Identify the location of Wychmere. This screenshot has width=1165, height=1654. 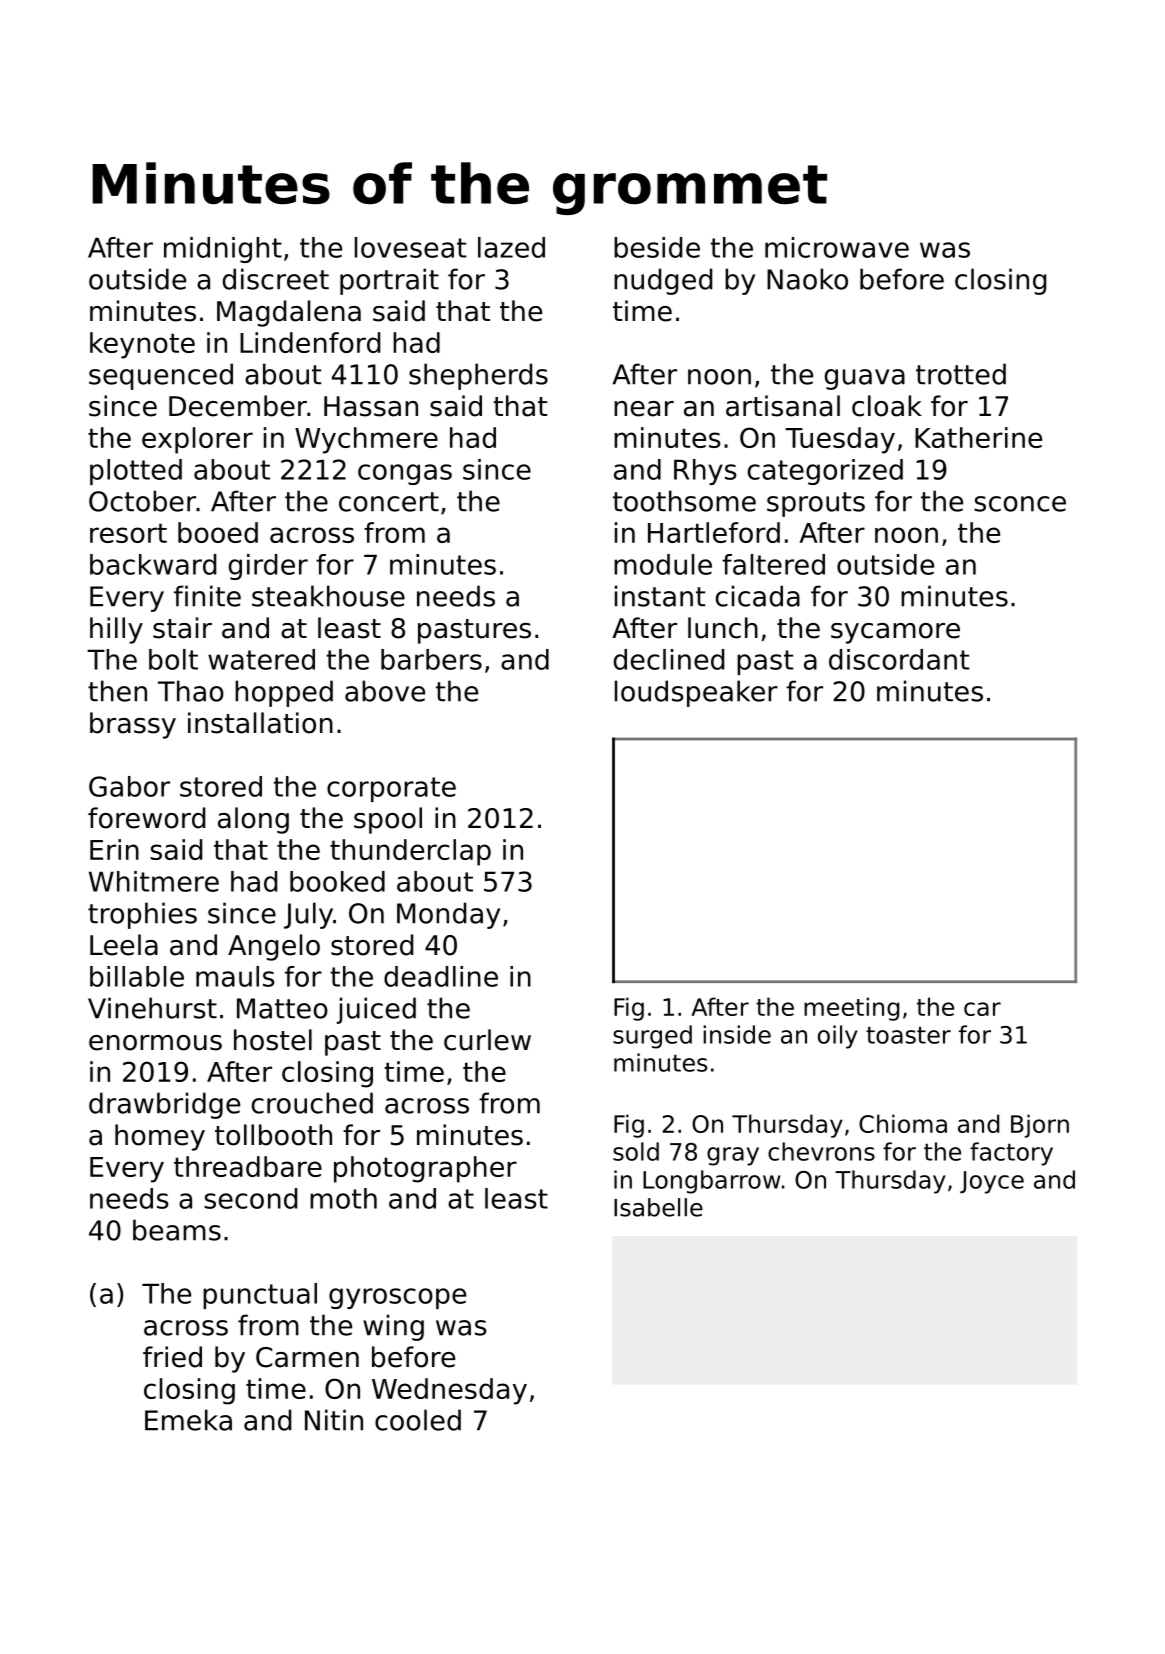
(366, 440).
